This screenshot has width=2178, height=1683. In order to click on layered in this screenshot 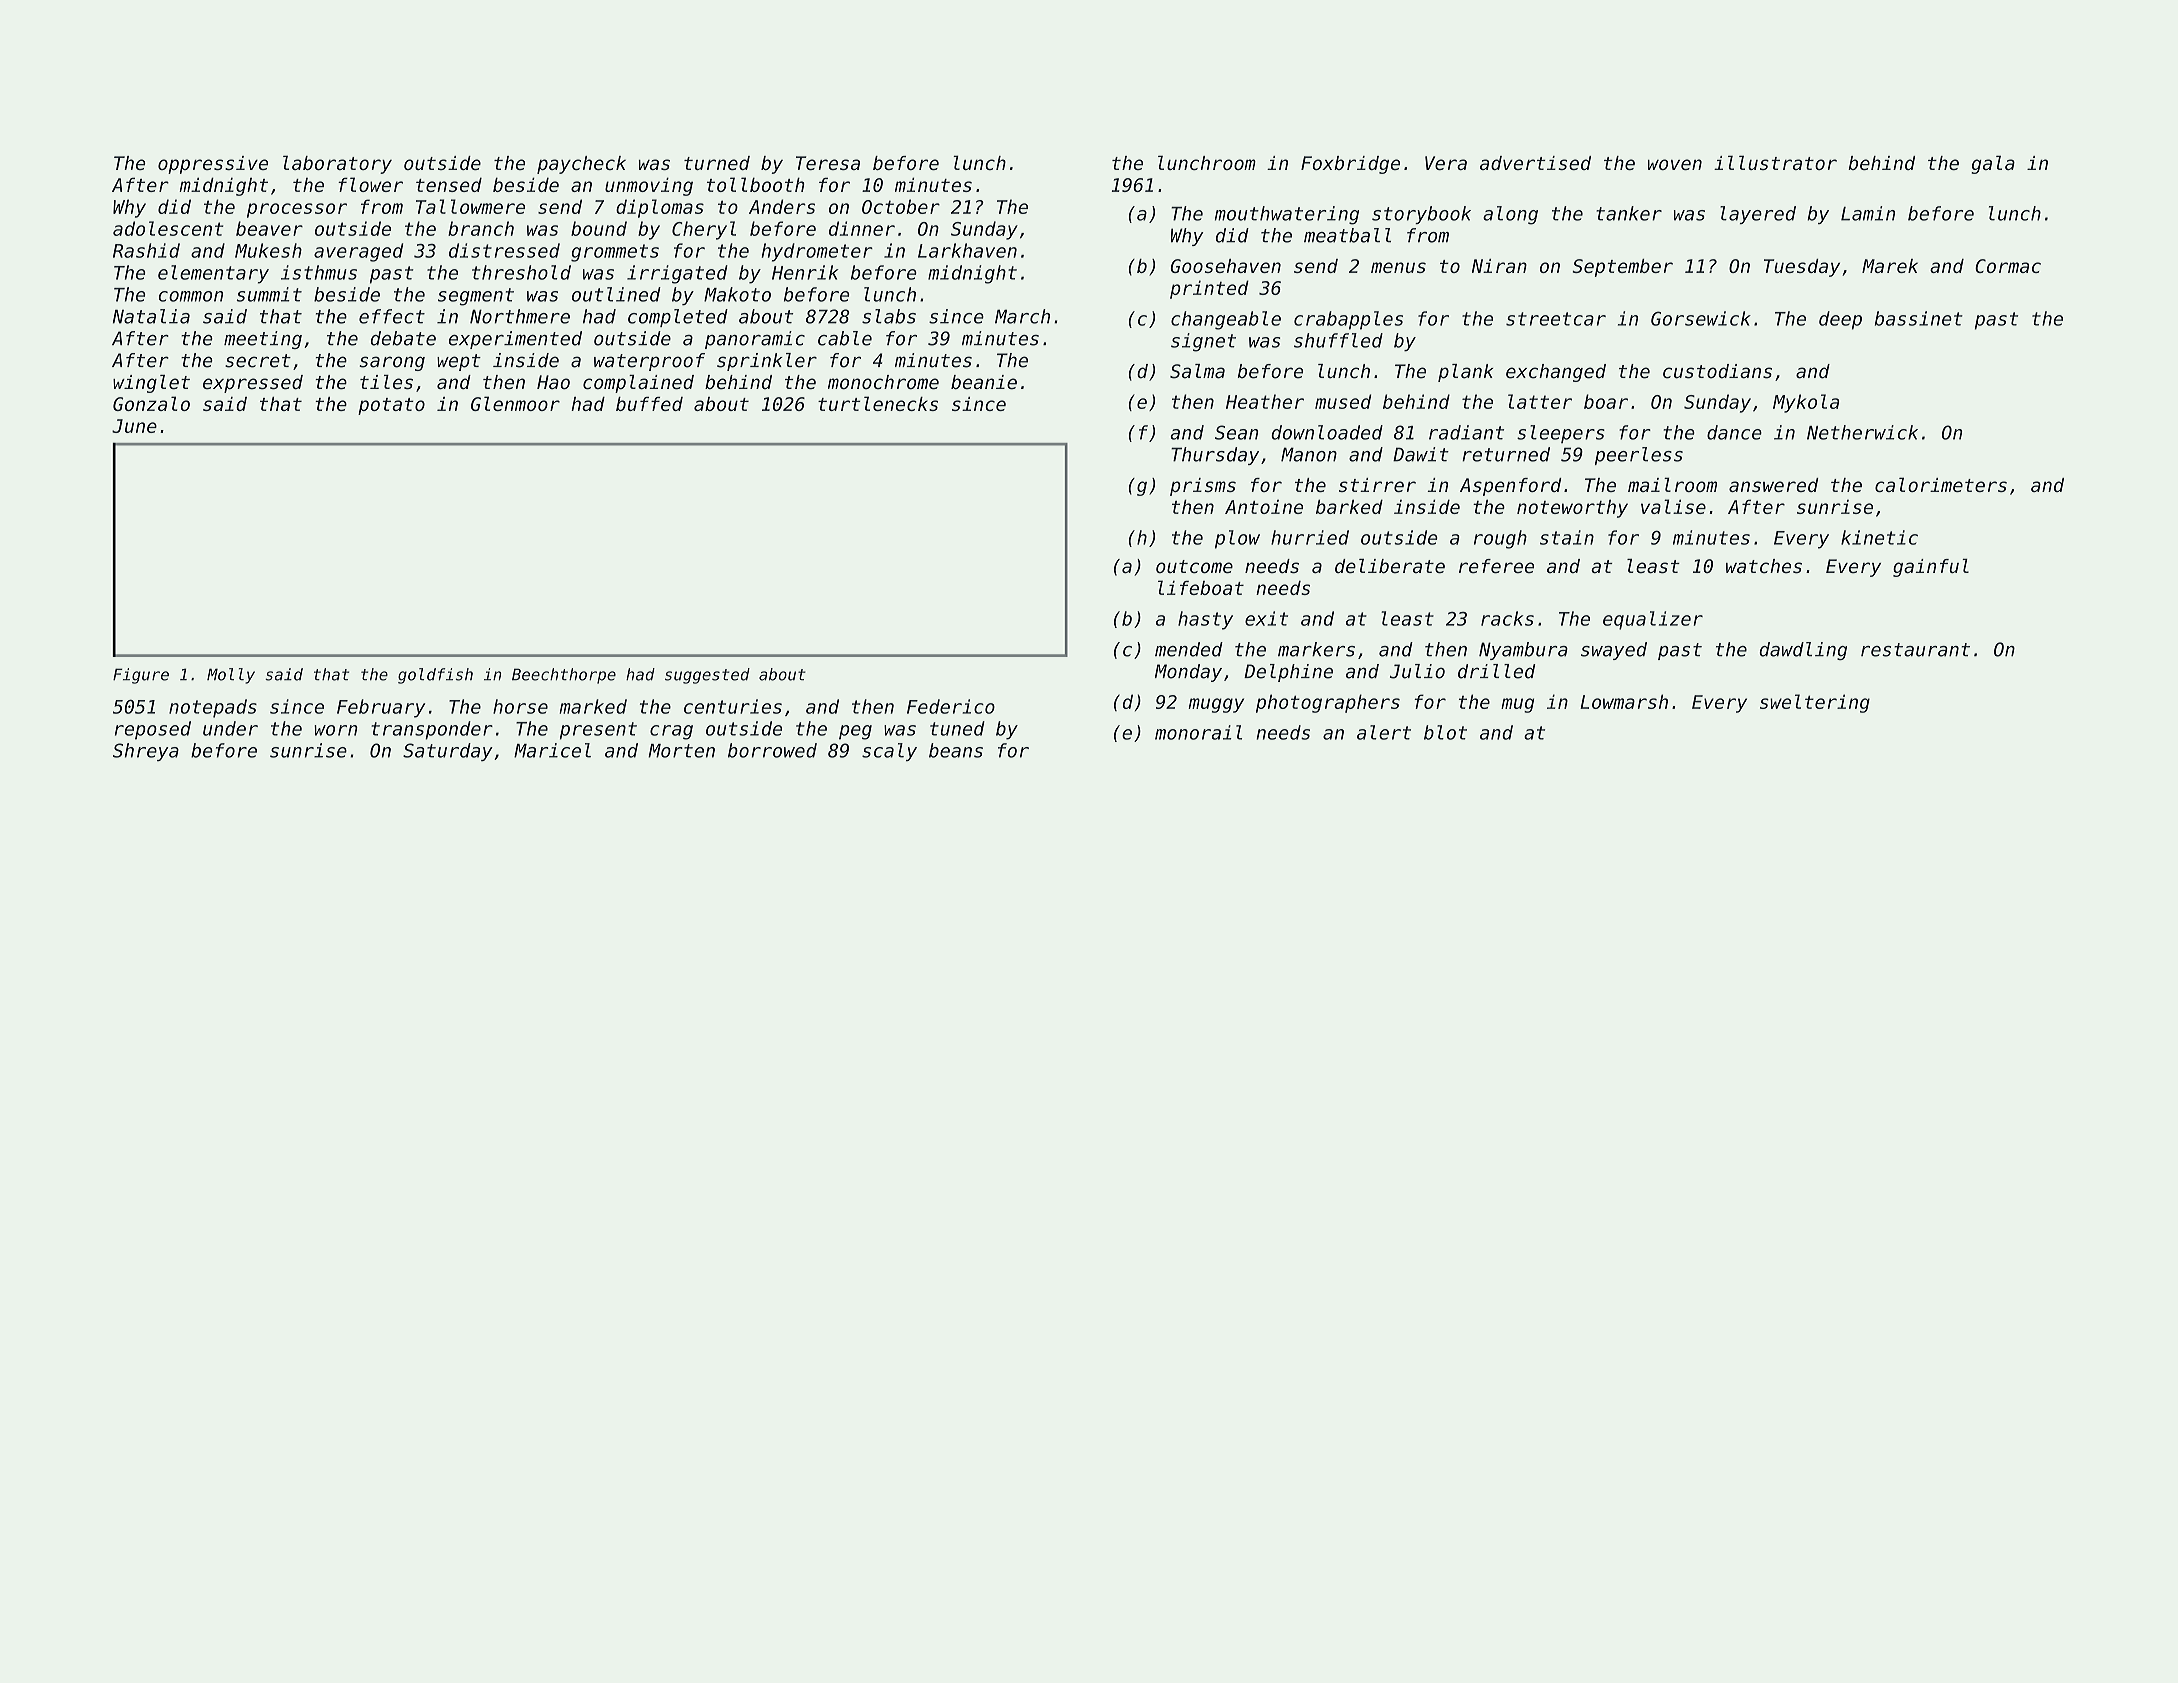, I will do `click(1758, 215)`.
